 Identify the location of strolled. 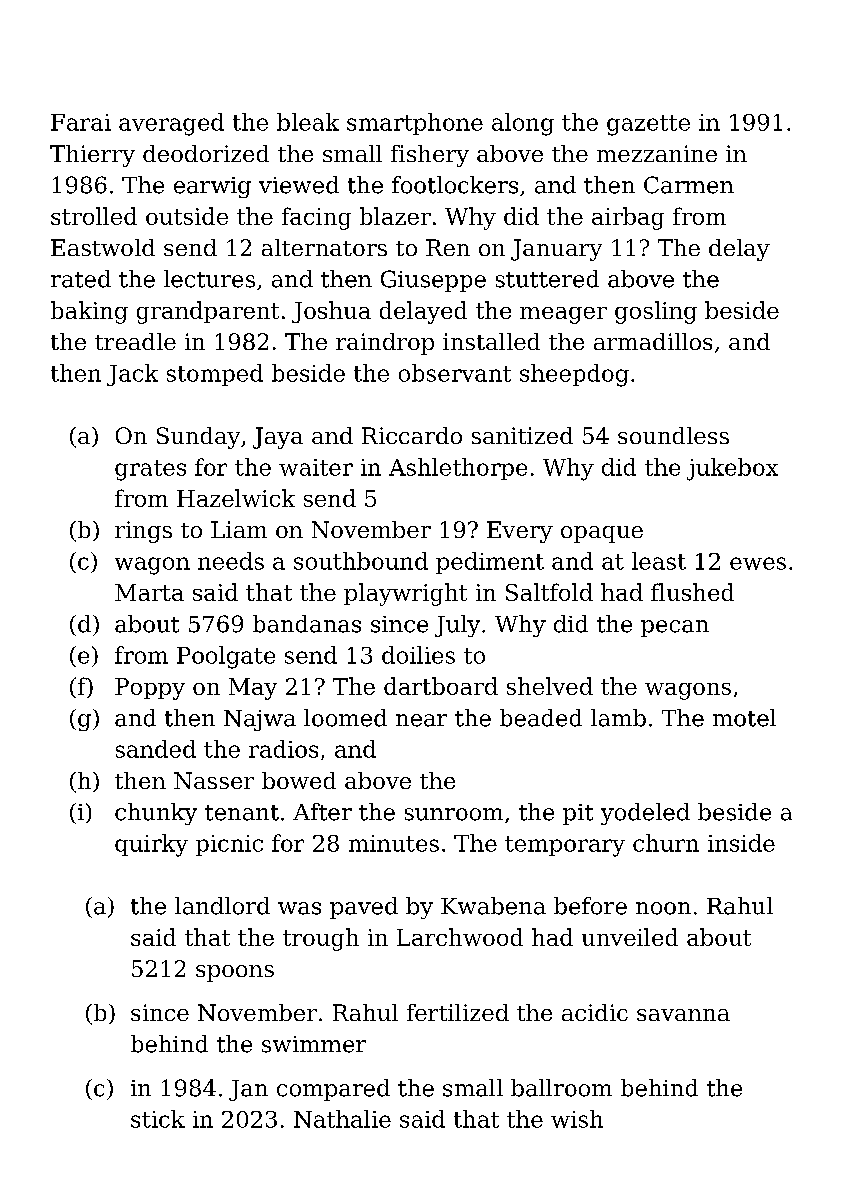
(94, 216).
